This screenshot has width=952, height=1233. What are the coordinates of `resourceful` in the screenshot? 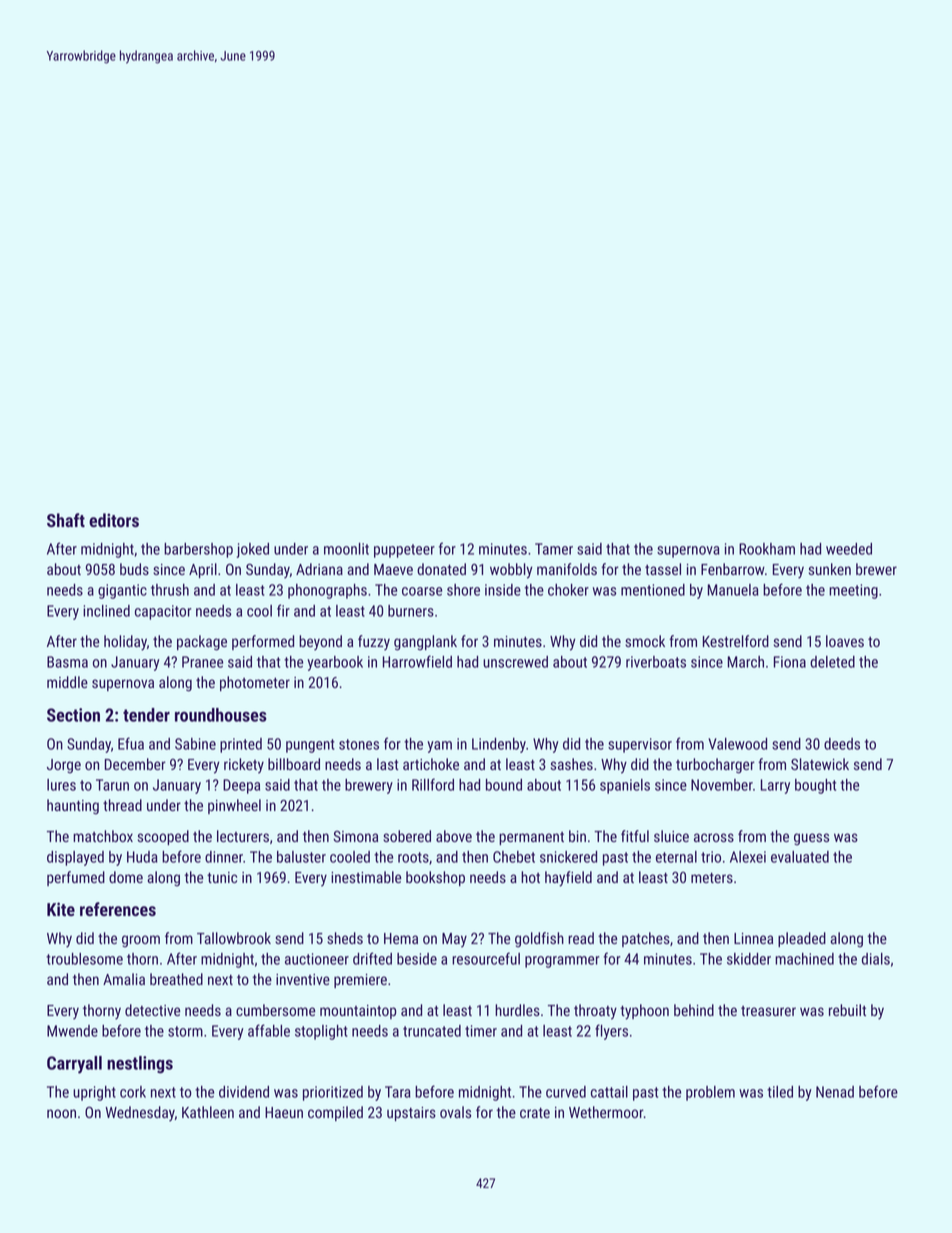 It's located at (486, 958).
